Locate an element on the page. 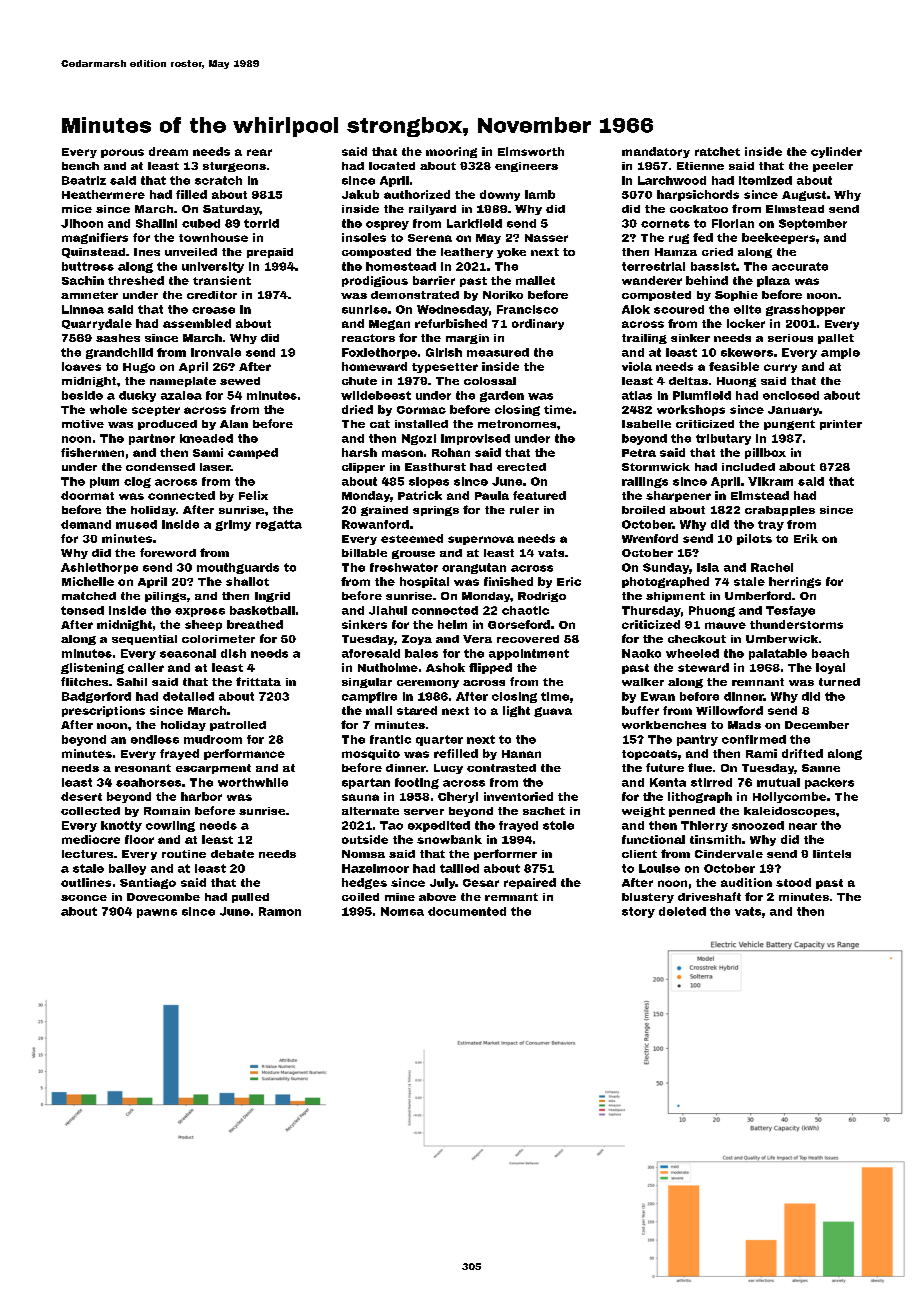  wanderer is located at coordinates (652, 280).
